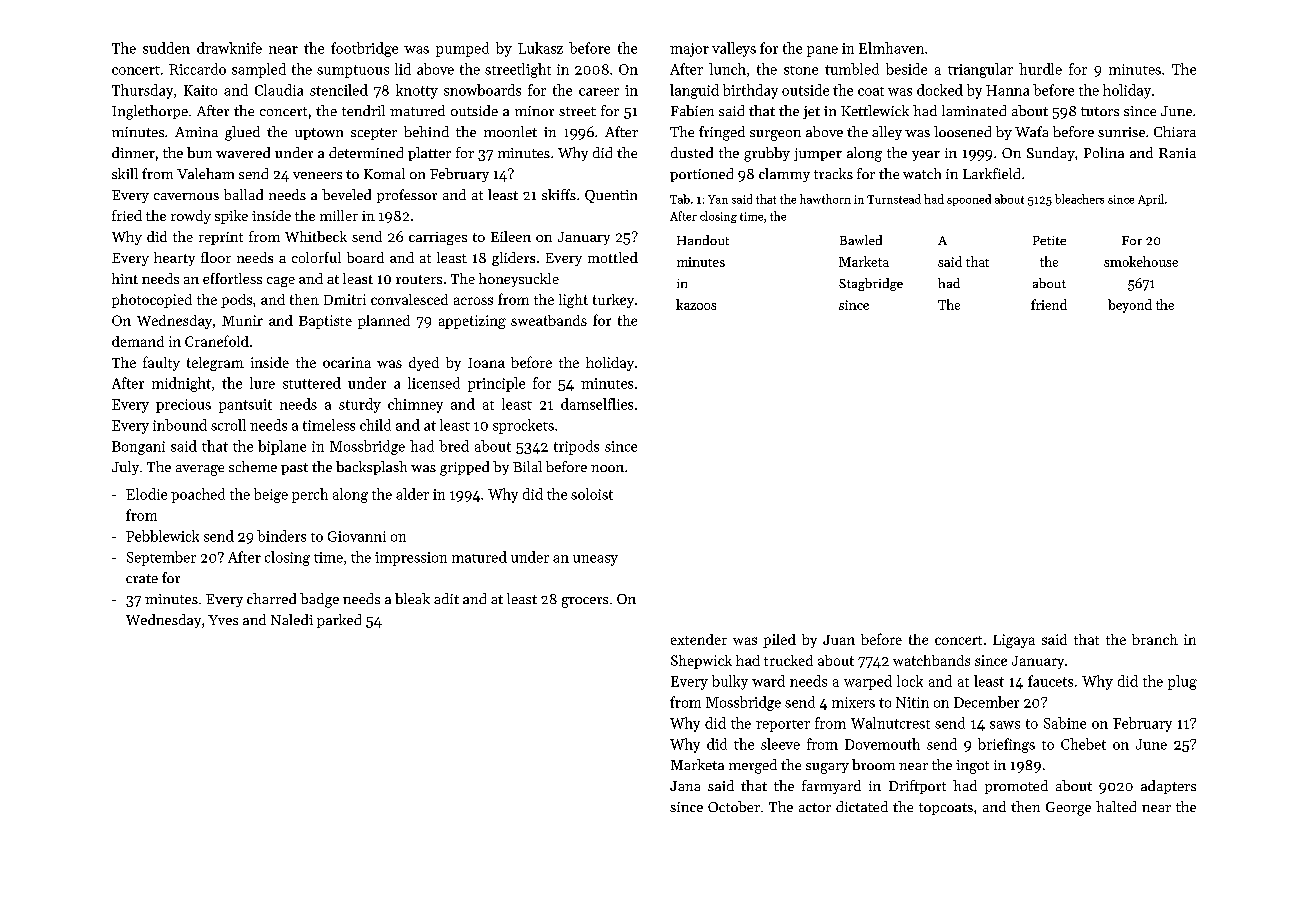 The image size is (1308, 924). What do you see at coordinates (364, 49) in the screenshot?
I see `footbridge` at bounding box center [364, 49].
